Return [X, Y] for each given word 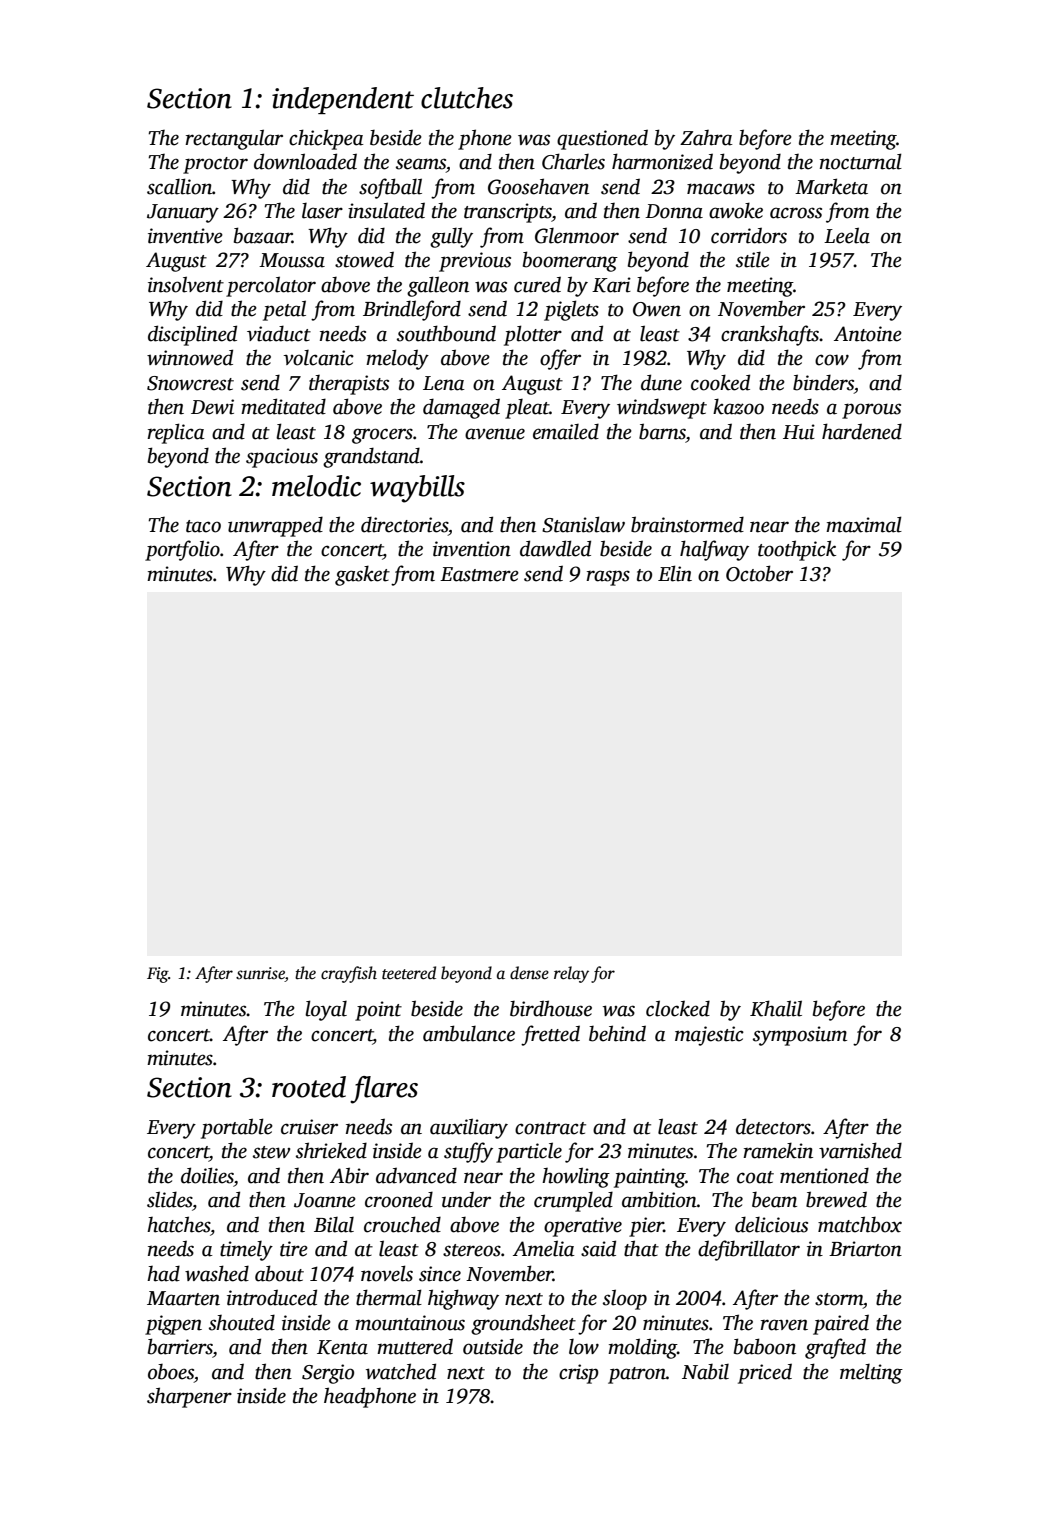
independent [343, 100]
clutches [467, 98]
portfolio [182, 550]
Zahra [706, 138]
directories [404, 524]
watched [401, 1371]
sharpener [189, 1397]
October [759, 573]
